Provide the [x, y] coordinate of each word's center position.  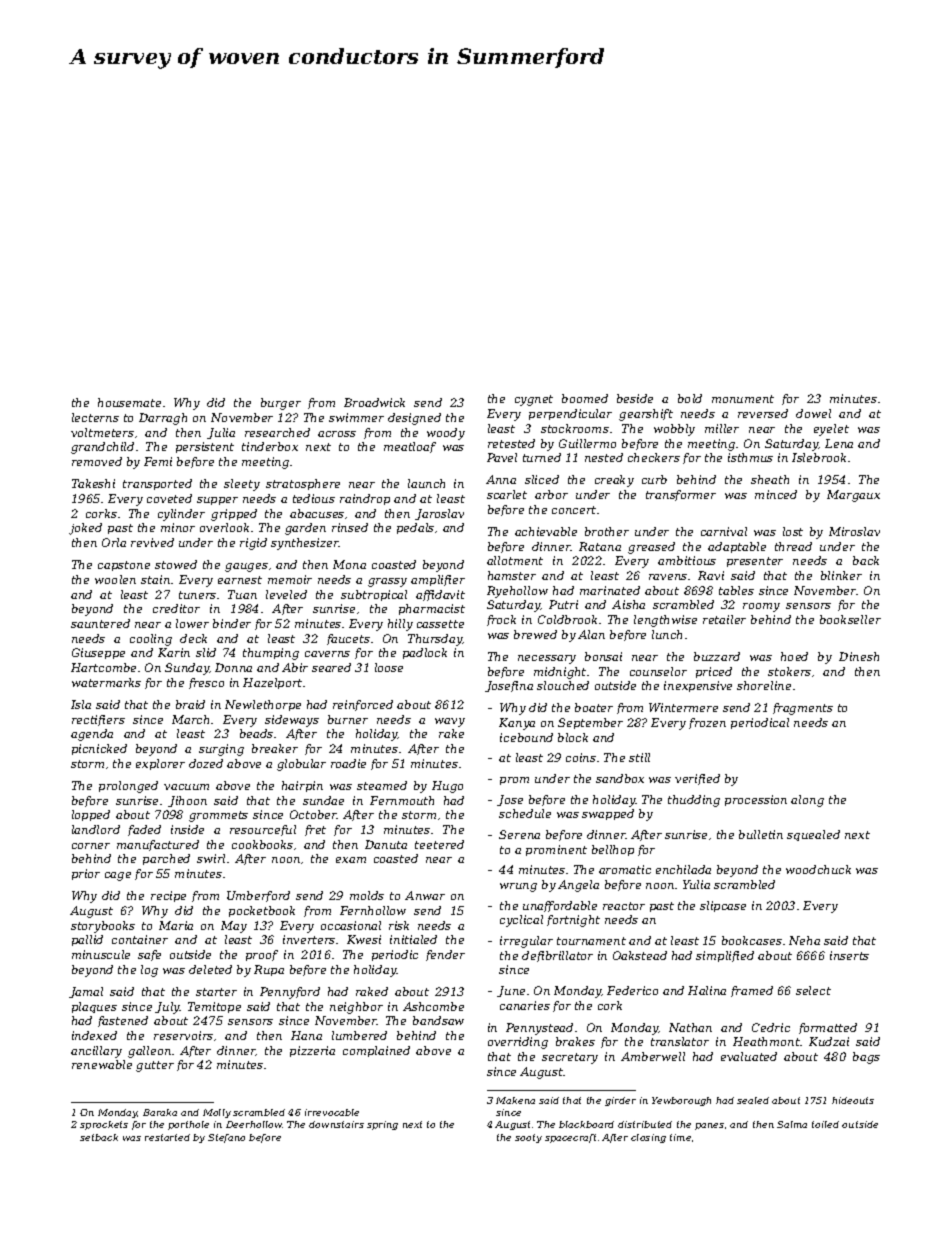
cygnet [534, 400]
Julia [221, 433]
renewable [102, 1064]
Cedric [771, 1027]
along [807, 801]
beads [256, 733]
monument [743, 399]
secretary [570, 1058]
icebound [526, 737]
